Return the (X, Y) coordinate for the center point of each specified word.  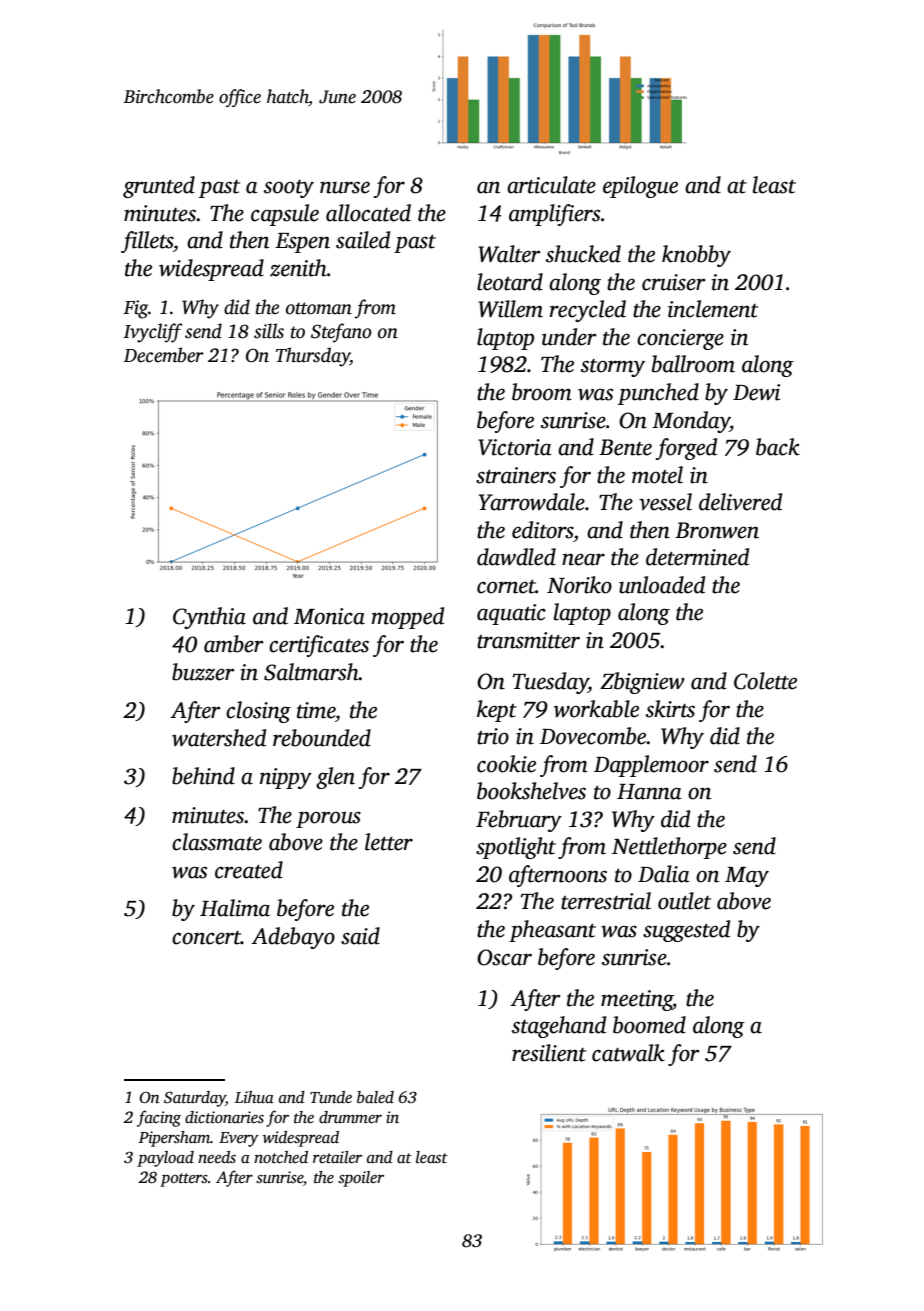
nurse (345, 187)
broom (542, 392)
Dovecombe (593, 736)
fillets (147, 242)
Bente (625, 447)
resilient (549, 1053)
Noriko (579, 585)
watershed (219, 738)
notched (281, 1157)
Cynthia (209, 618)
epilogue (640, 187)
